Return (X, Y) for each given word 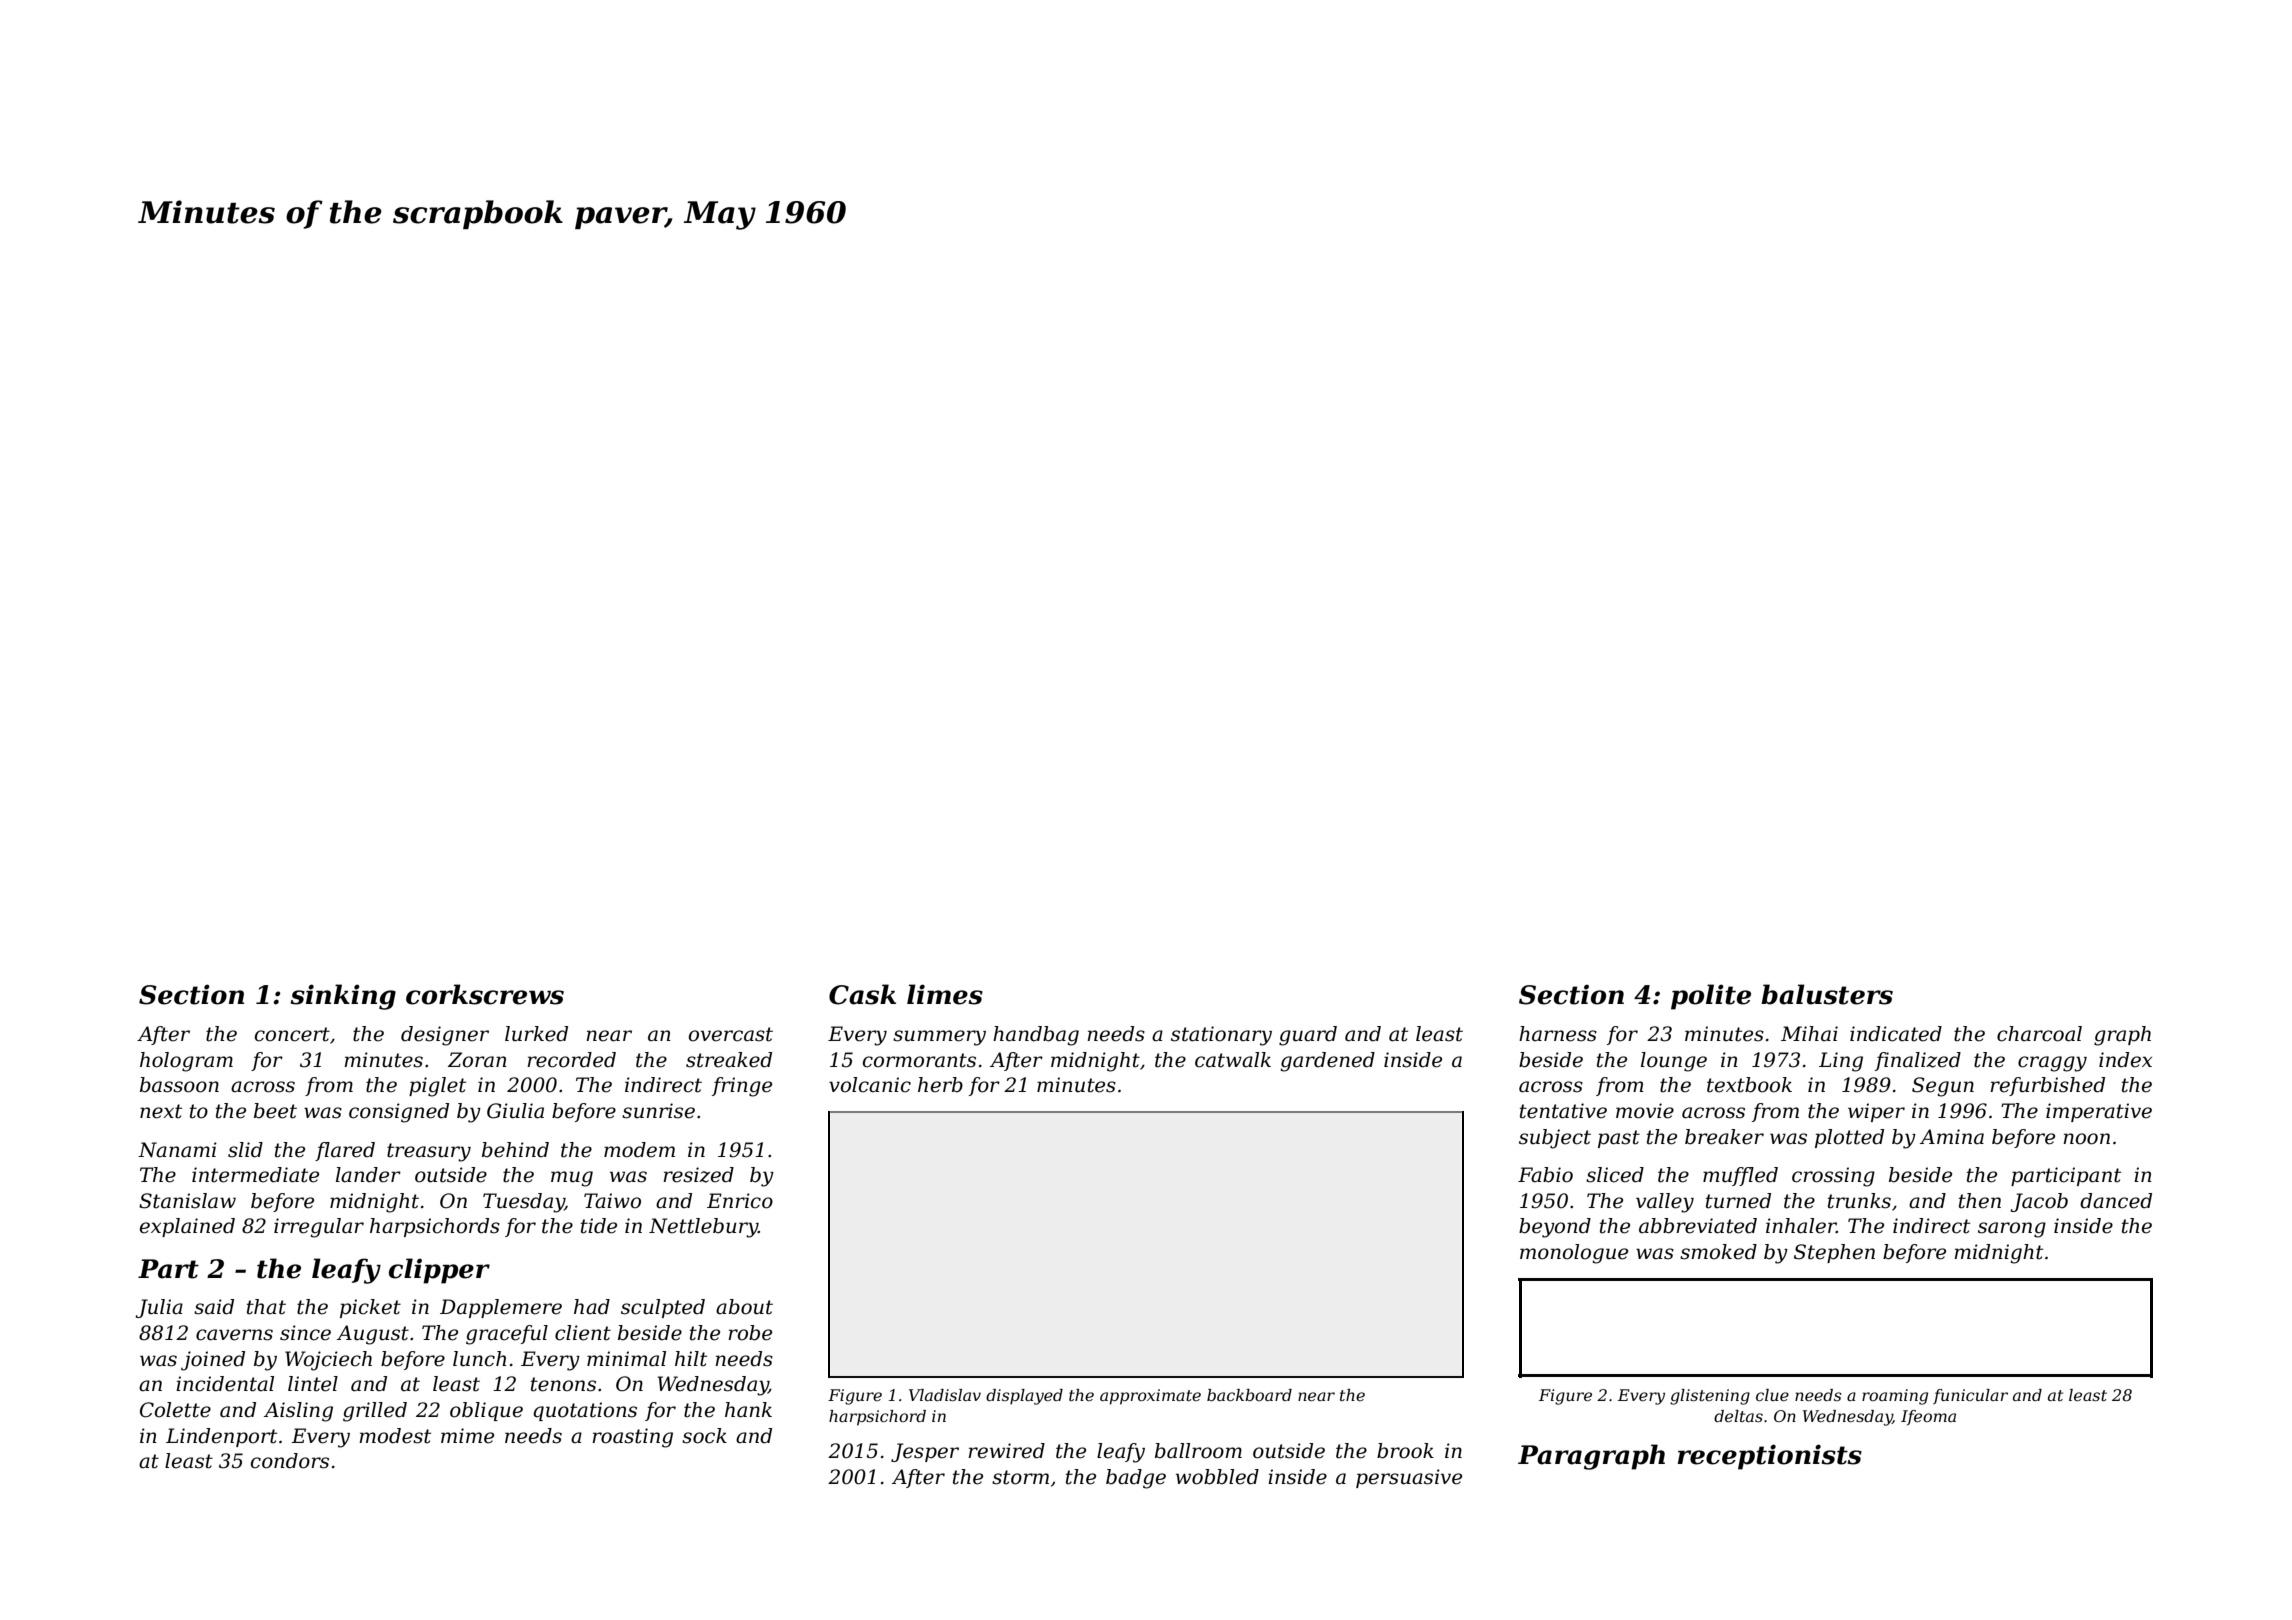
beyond (1555, 1228)
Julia (159, 1308)
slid (245, 1150)
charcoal (2039, 1034)
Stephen (1834, 1253)
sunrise (658, 1111)
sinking (343, 997)
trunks (1859, 1201)
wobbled (1217, 1477)
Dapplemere (501, 1308)
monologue (1574, 1254)
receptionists (1770, 1457)
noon (2086, 1139)
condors (290, 1461)
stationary (1221, 1036)
